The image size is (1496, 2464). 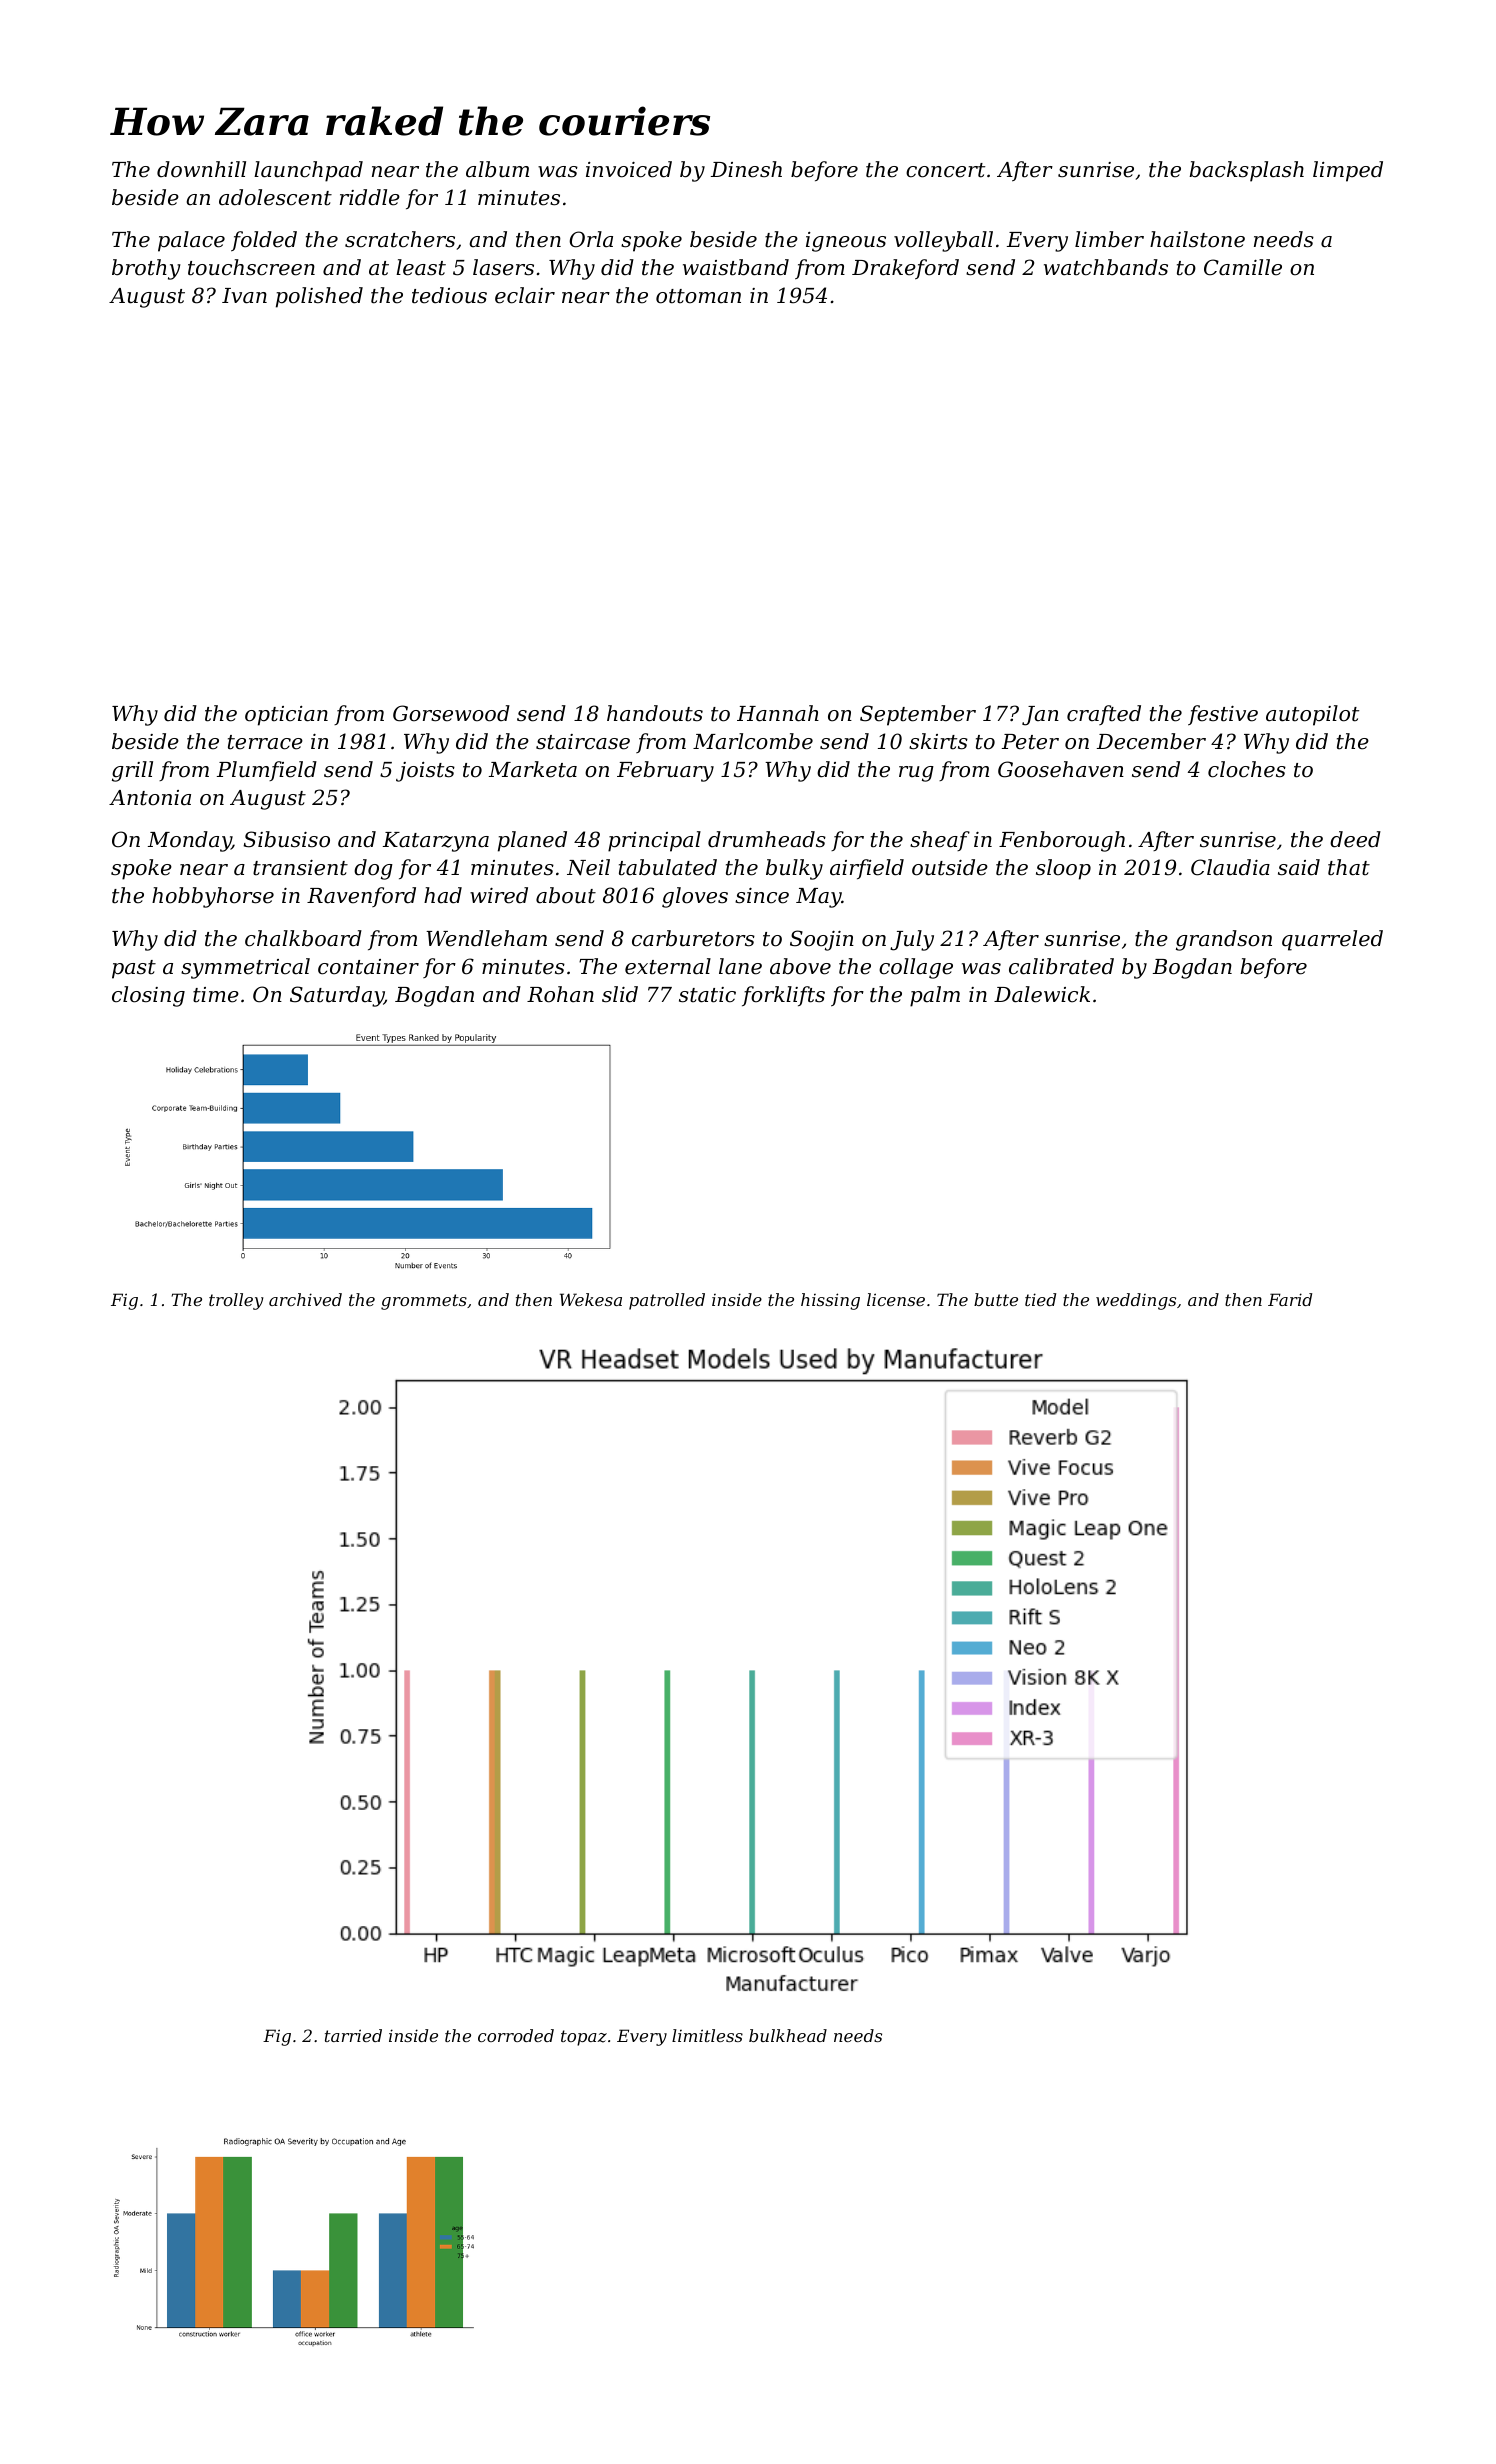 I want to click on concert, so click(x=945, y=170).
